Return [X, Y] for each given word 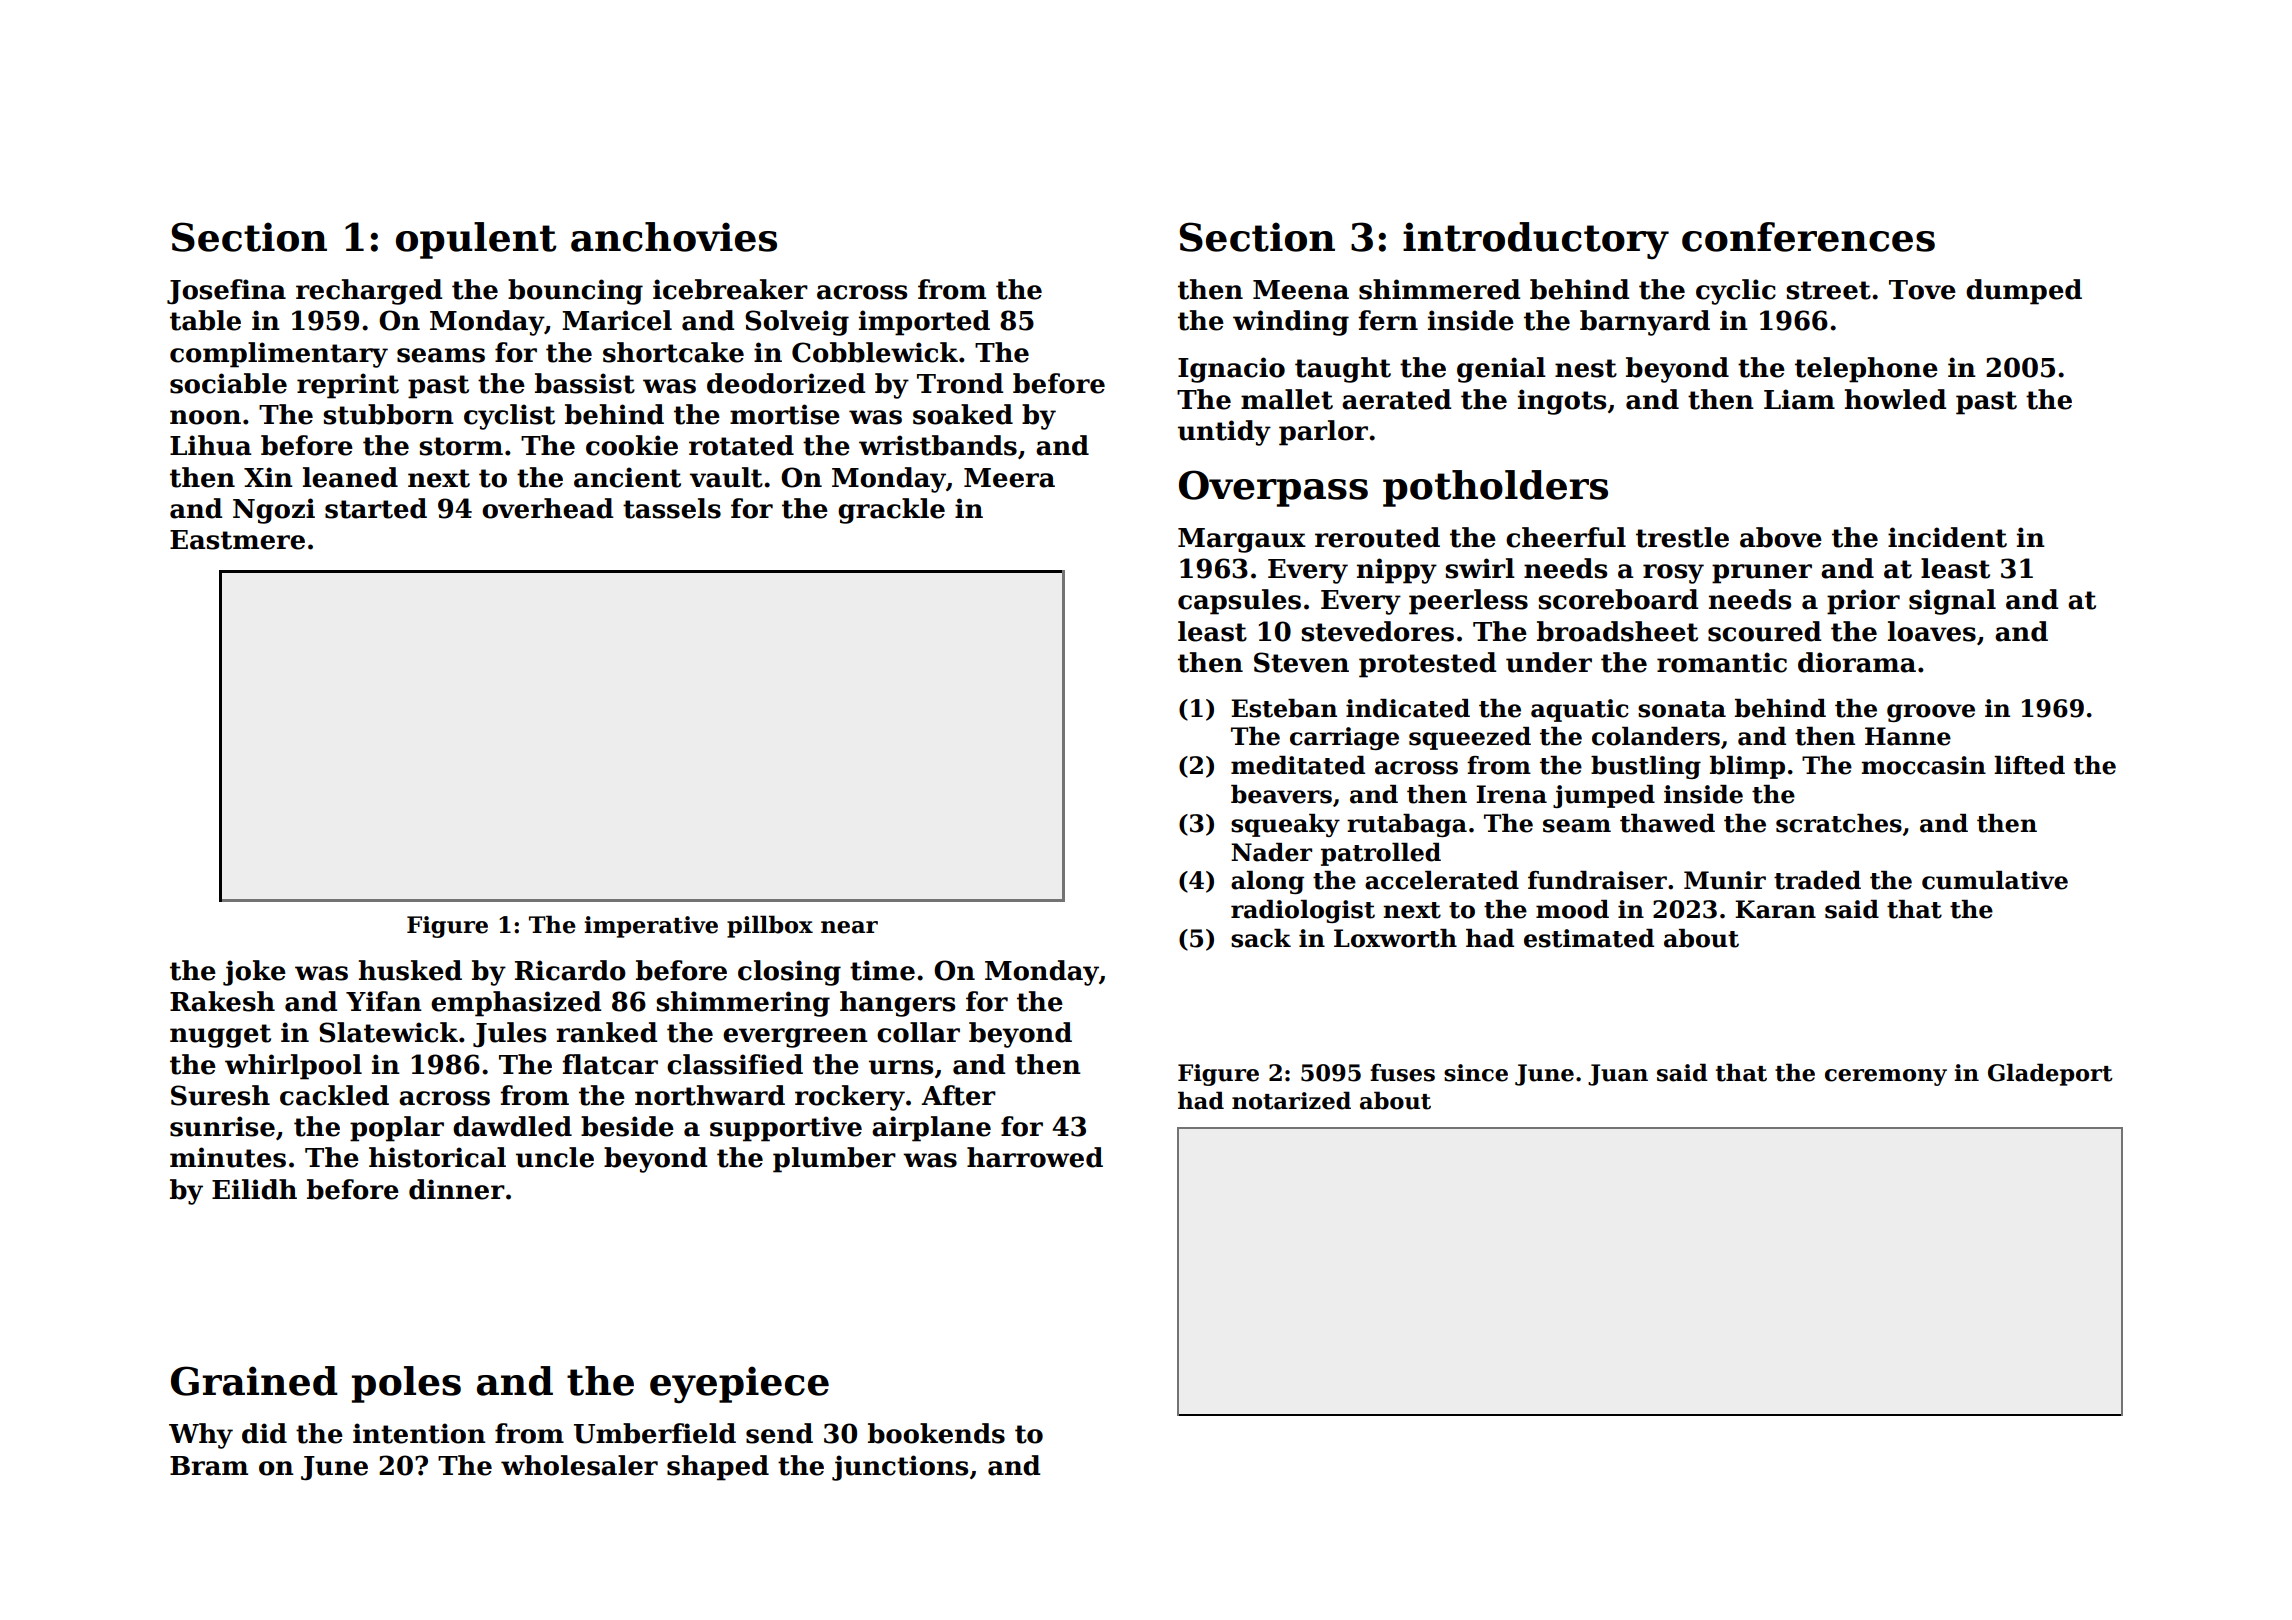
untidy [1224, 433]
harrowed [1035, 1157]
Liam [1799, 399]
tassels [672, 508]
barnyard [1645, 323]
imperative [651, 927]
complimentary [279, 355]
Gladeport [2050, 1074]
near [849, 927]
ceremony [1886, 1077]
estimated [1589, 938]
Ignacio [1231, 370]
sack [1261, 938]
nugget [220, 1036]
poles [406, 1384]
